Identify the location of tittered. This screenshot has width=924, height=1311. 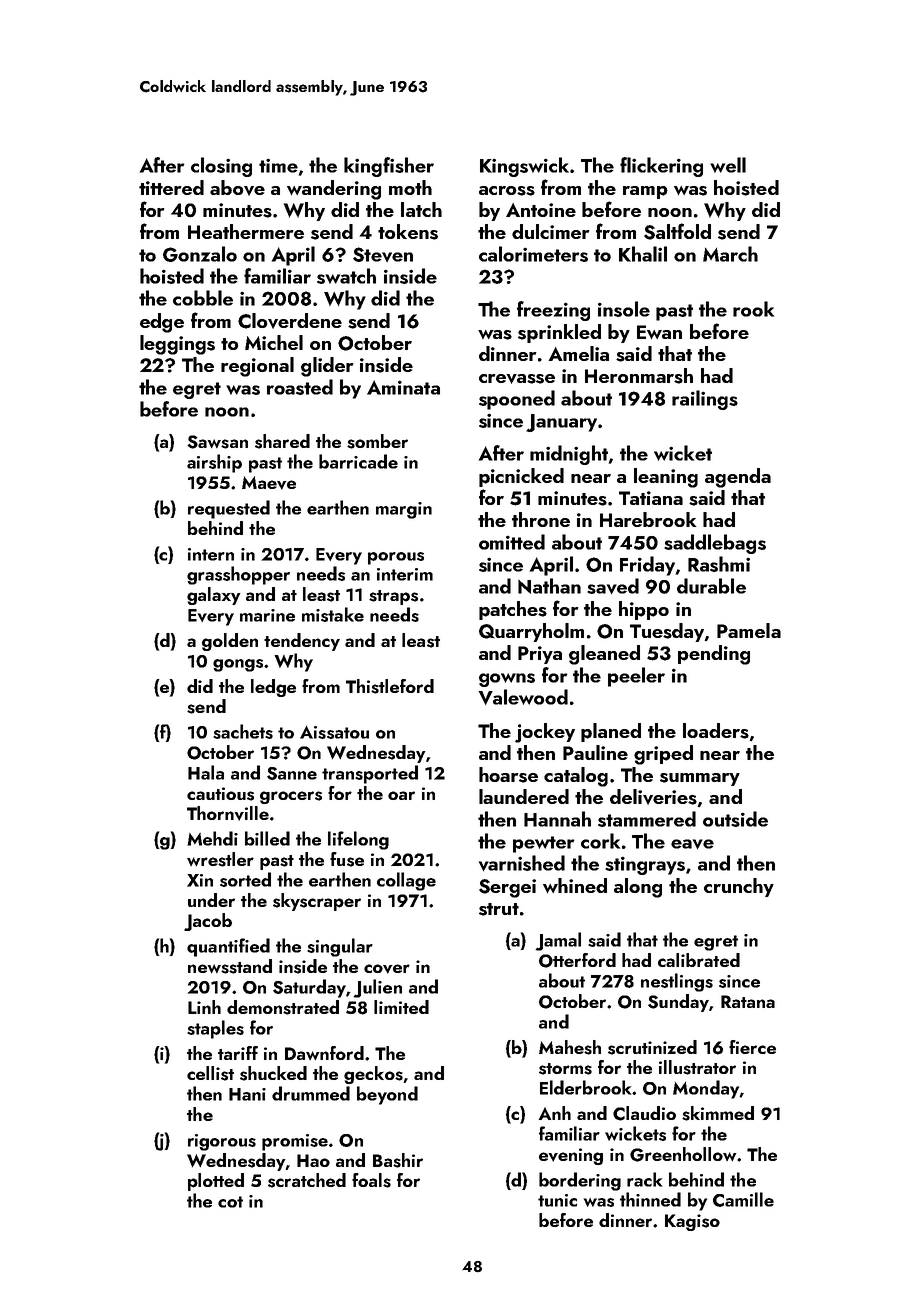
(171, 187).
